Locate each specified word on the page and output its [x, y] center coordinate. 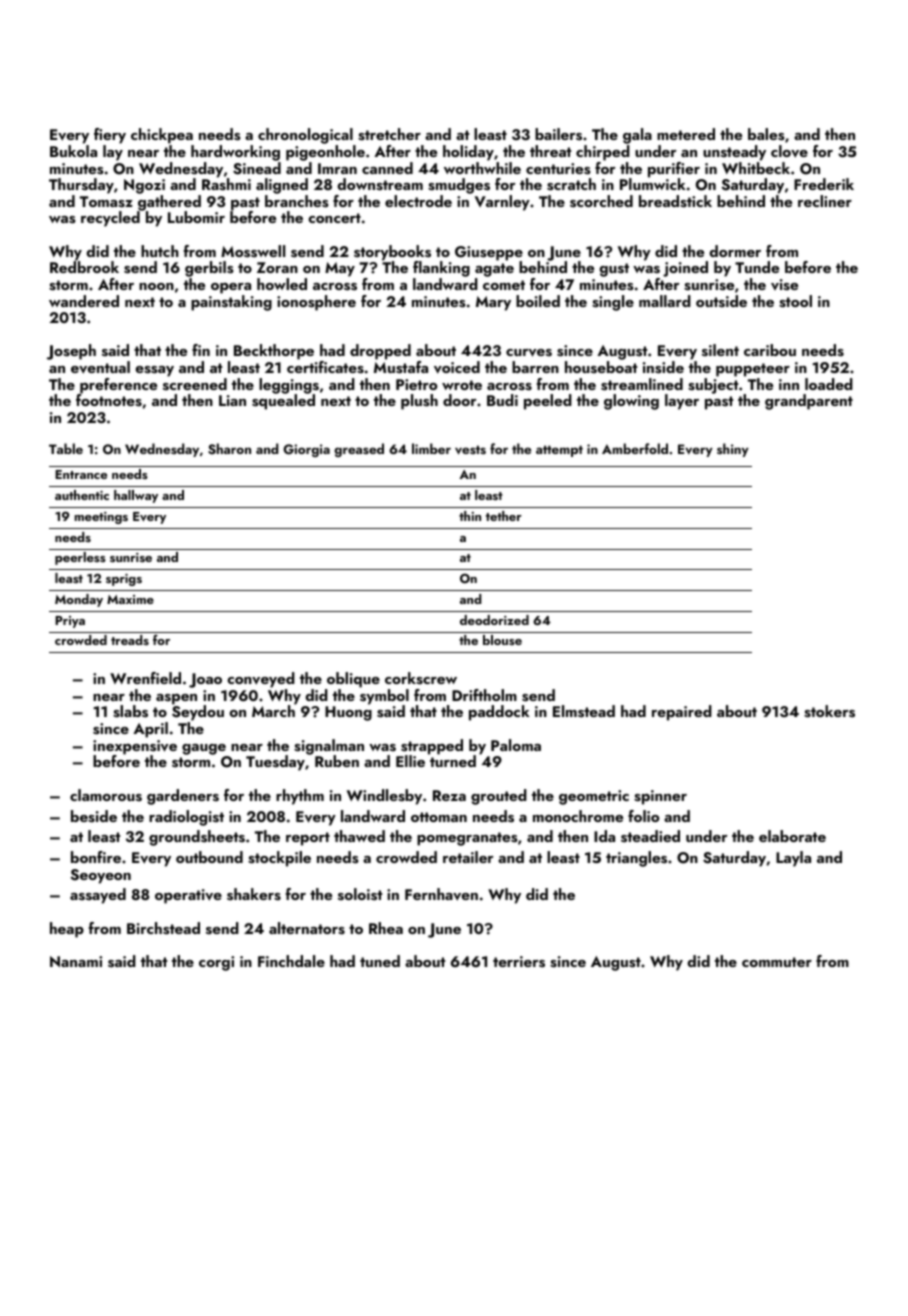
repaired [682, 713]
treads [130, 640]
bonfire [96, 857]
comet [504, 285]
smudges [459, 186]
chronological [305, 136]
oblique [353, 680]
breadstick [675, 201]
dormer [735, 251]
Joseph [71, 352]
